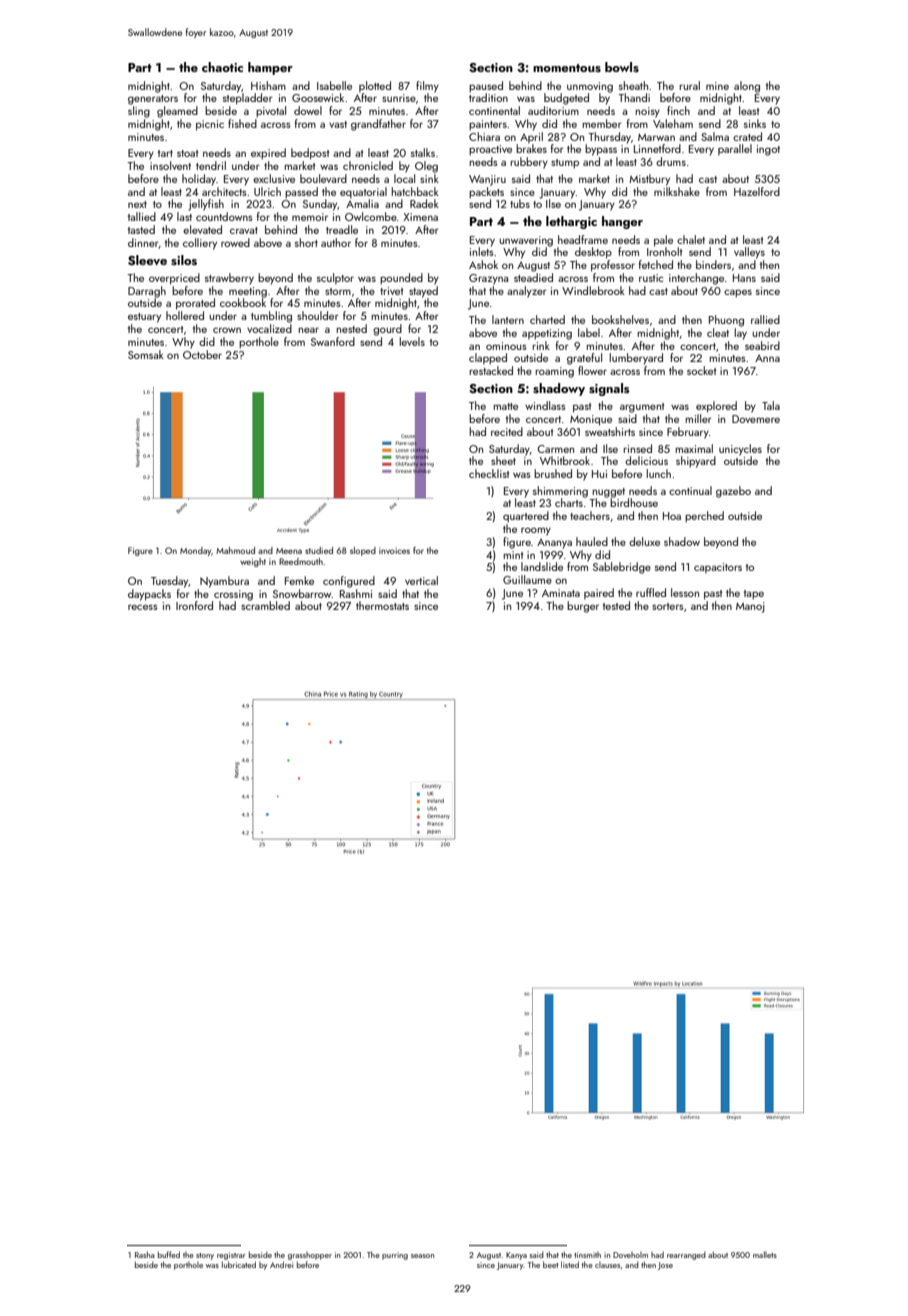 The width and height of the screenshot is (908, 1316). What do you see at coordinates (554, 372) in the screenshot?
I see `roaming` at bounding box center [554, 372].
